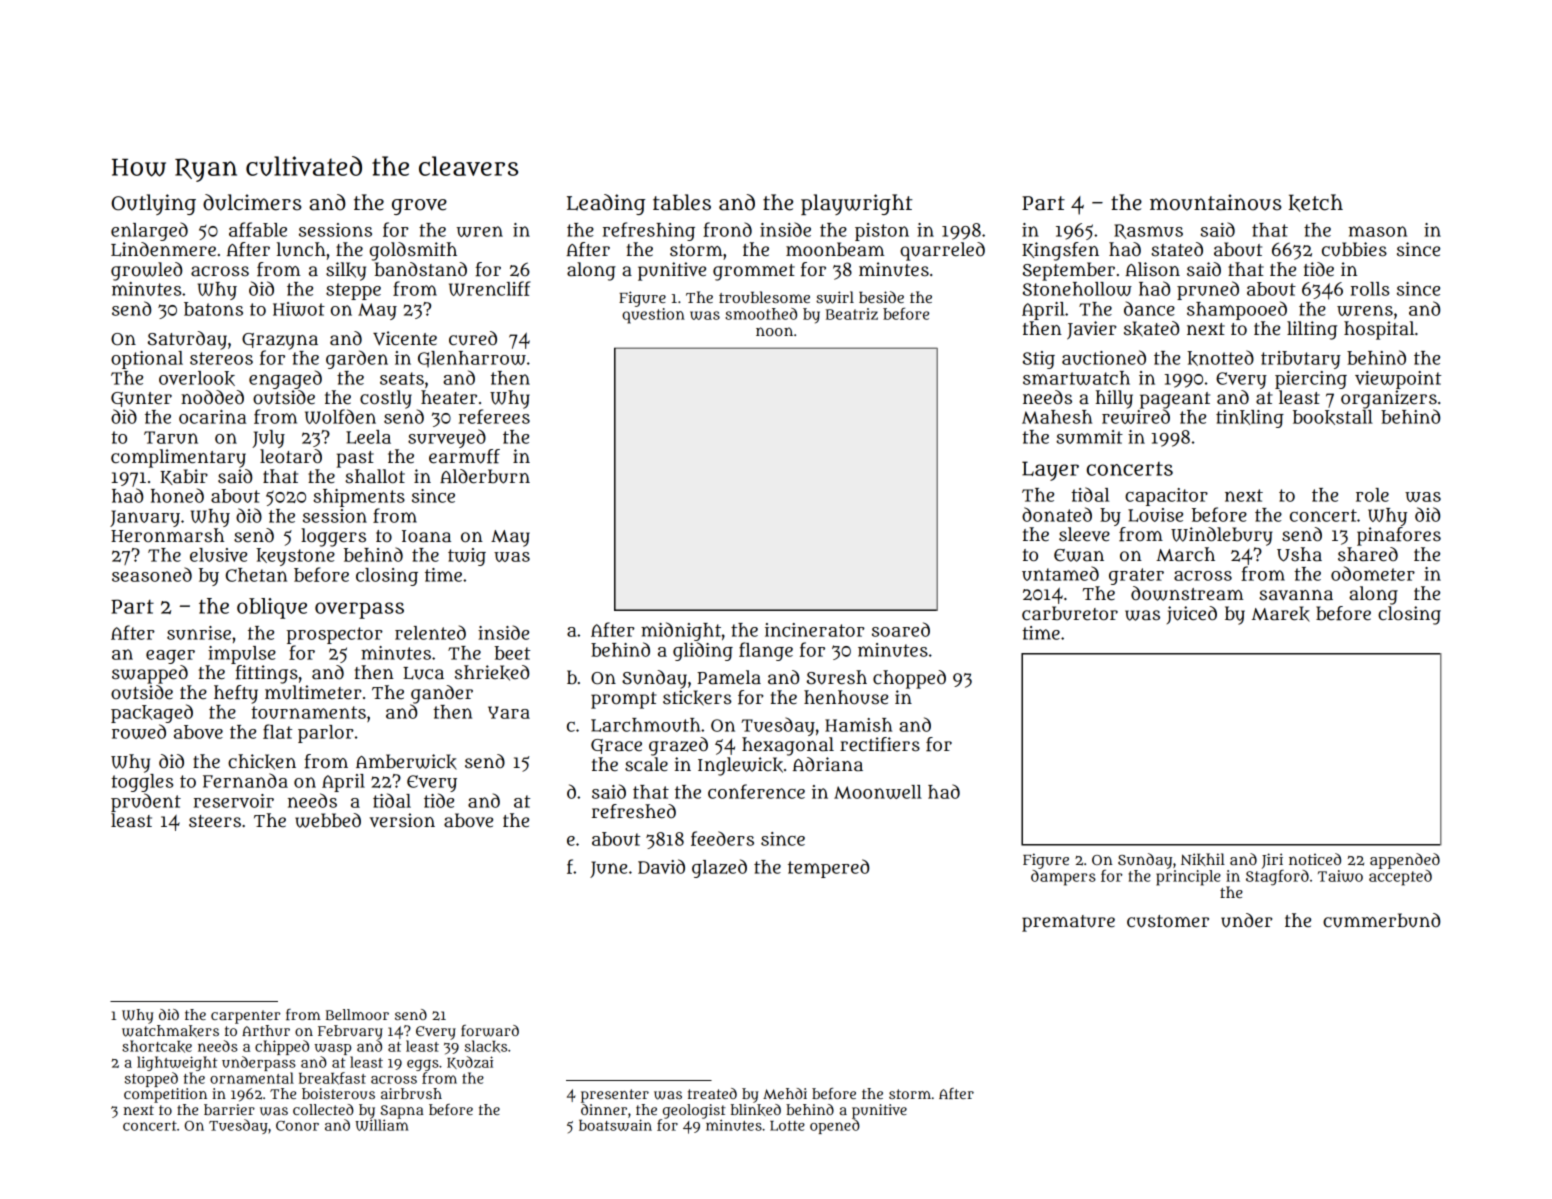 The width and height of the screenshot is (1552, 1199). Describe the element at coordinates (1070, 613) in the screenshot. I see `carburetor` at that location.
